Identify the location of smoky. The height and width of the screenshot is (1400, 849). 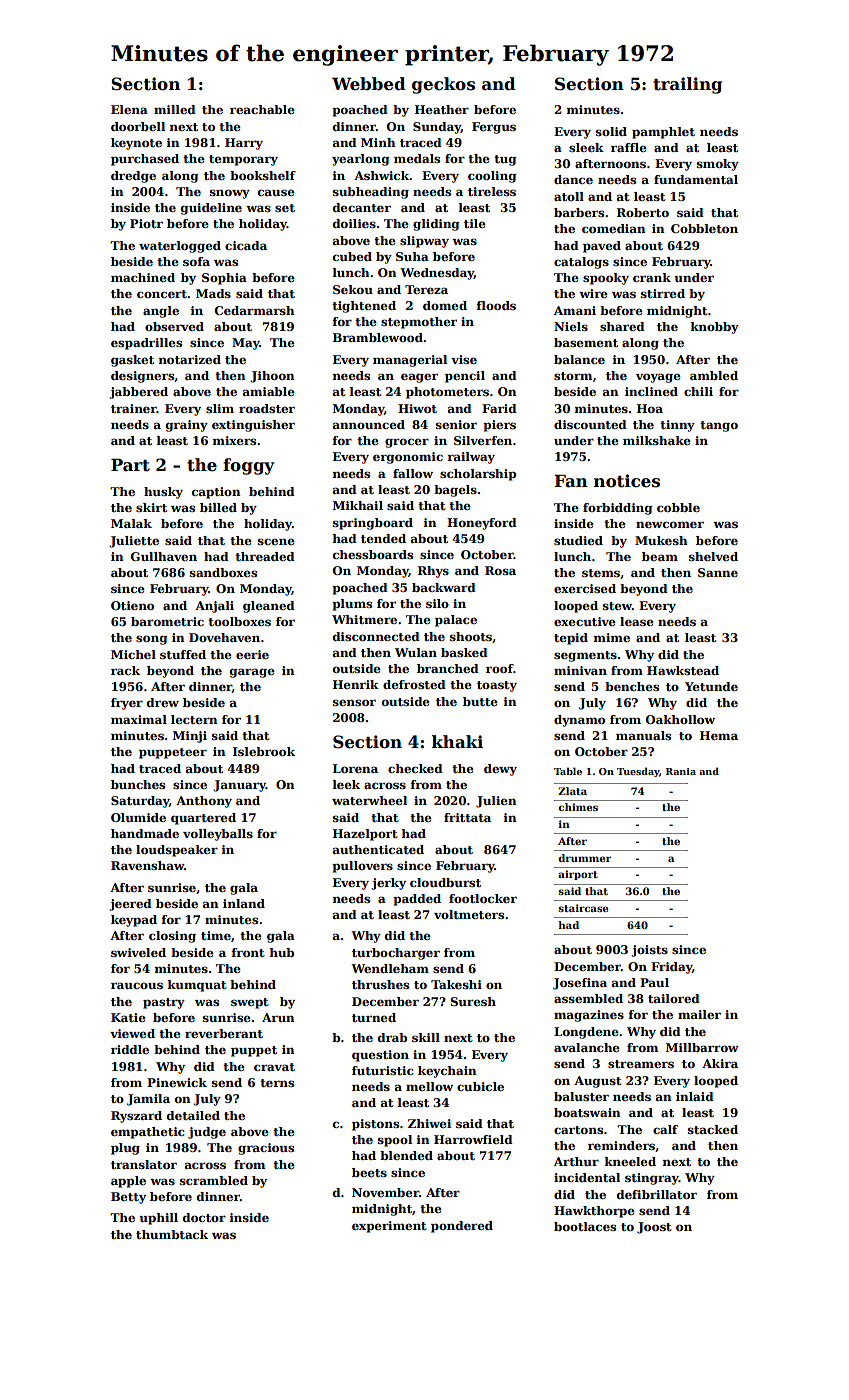
(718, 165).
